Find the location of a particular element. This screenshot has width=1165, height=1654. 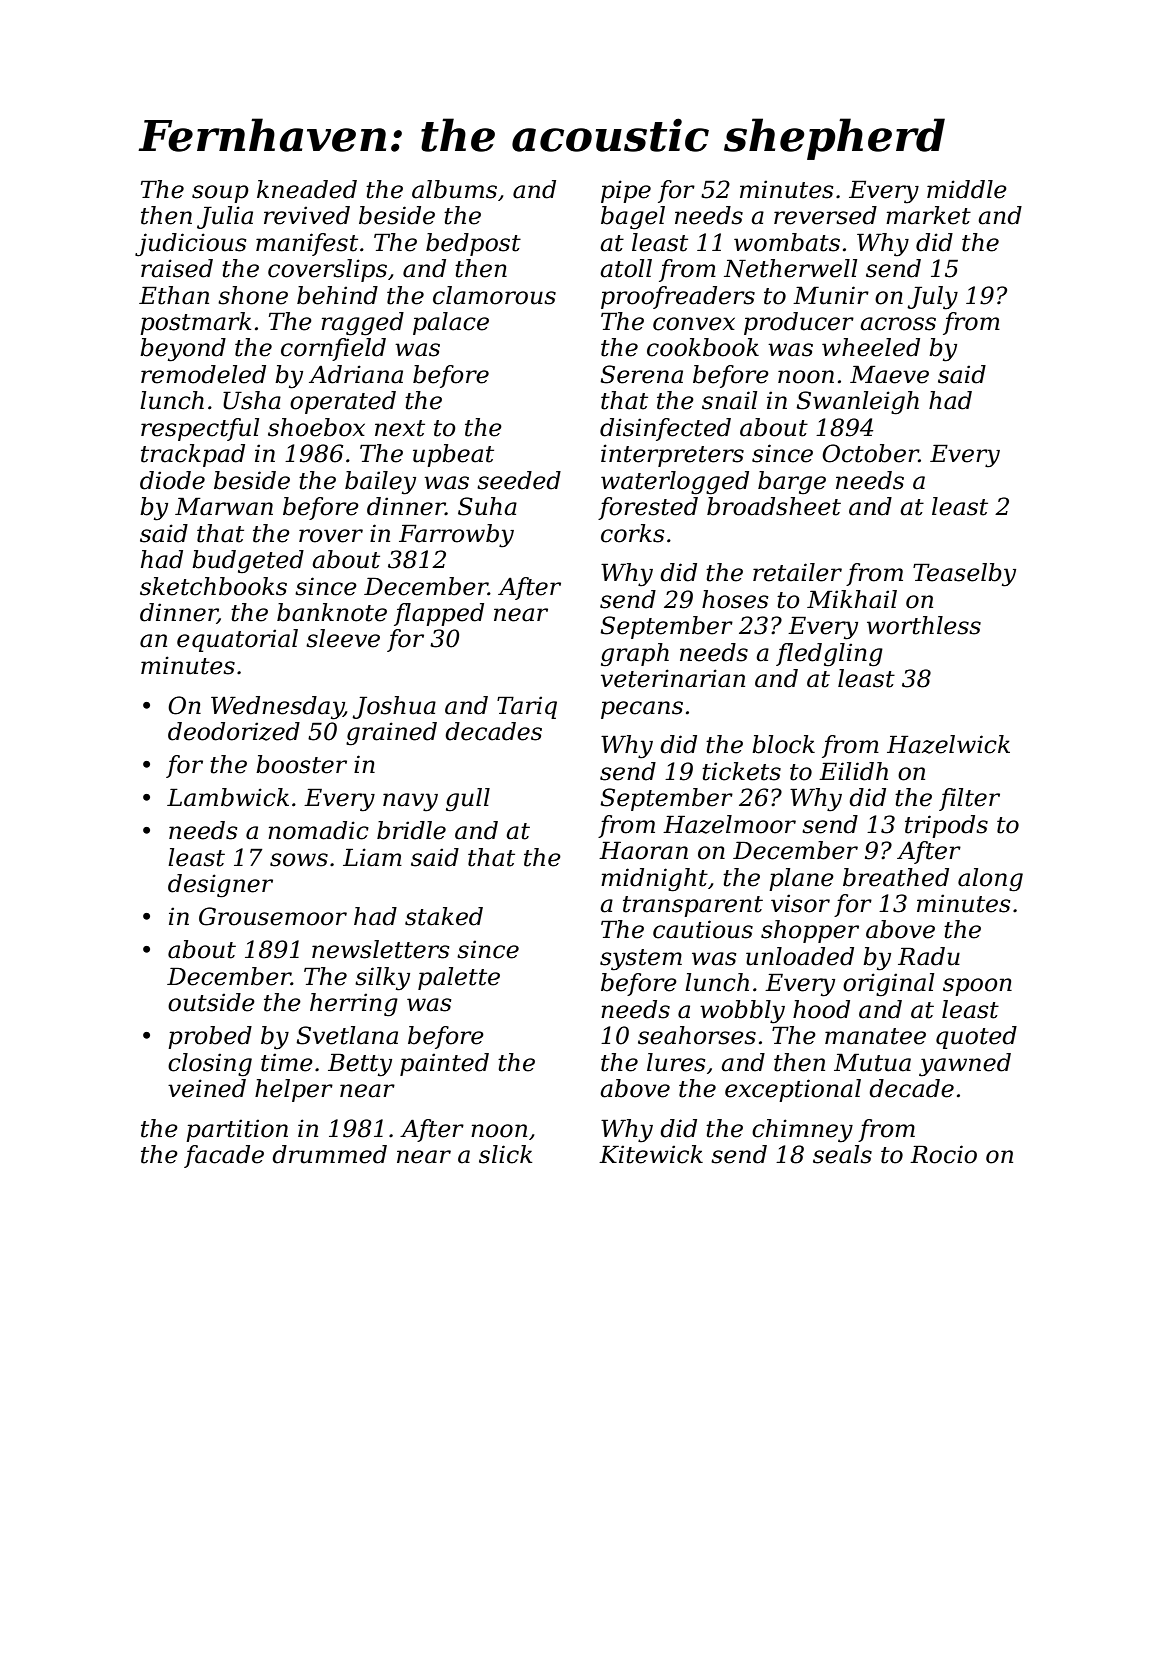

Tariq is located at coordinates (527, 707).
